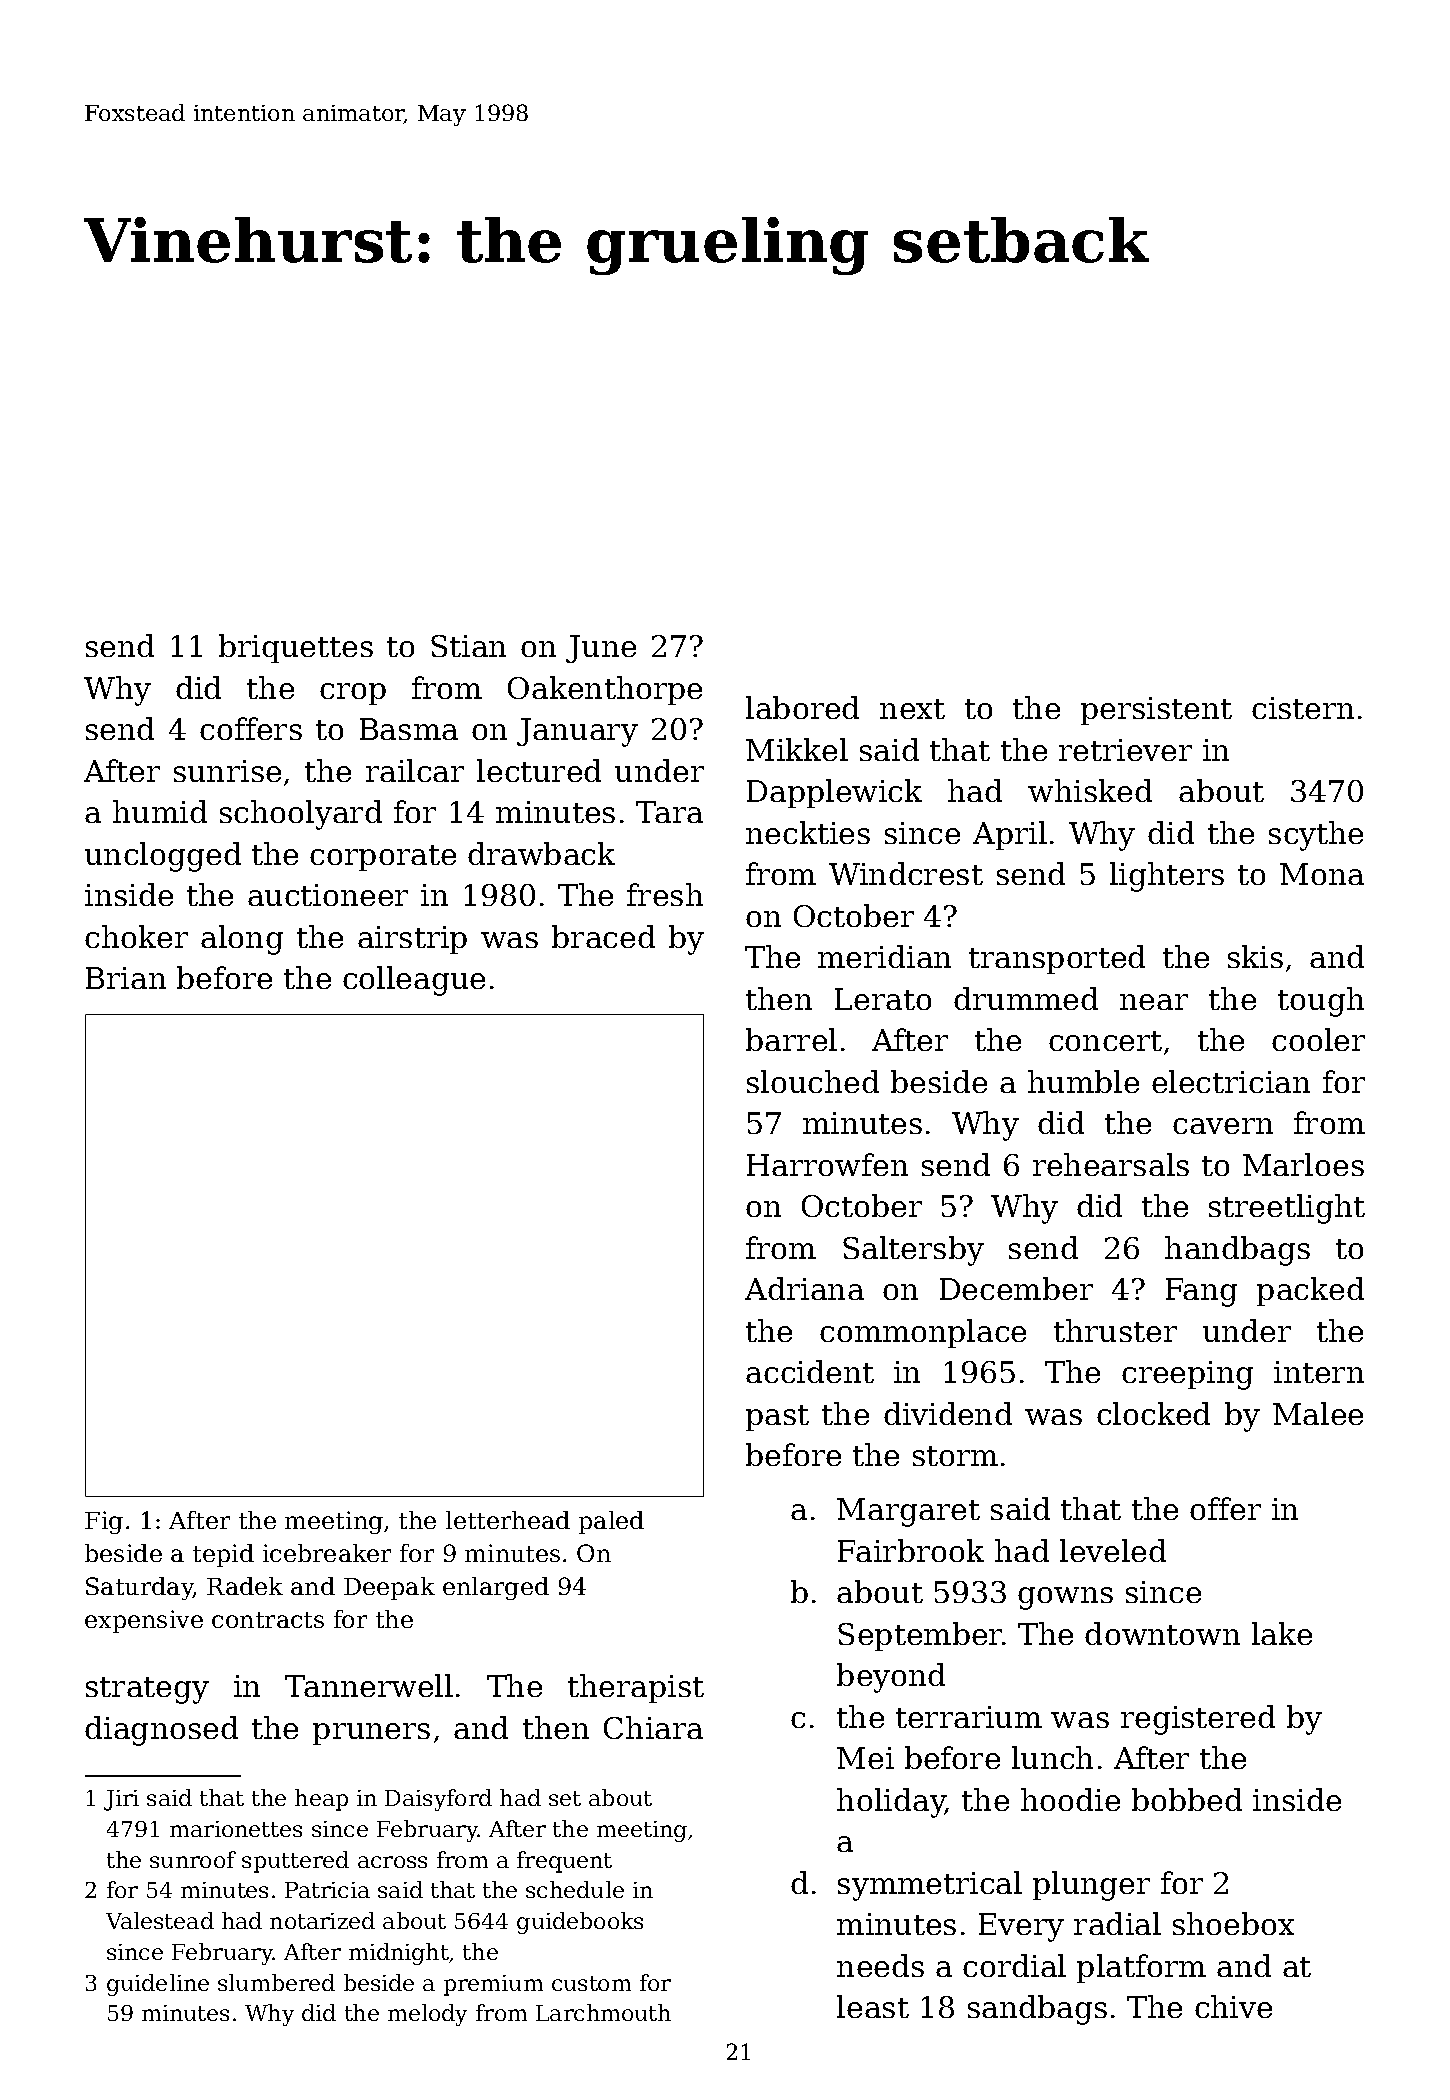 Image resolution: width=1450 pixels, height=2100 pixels. I want to click on Fig, so click(104, 1522).
